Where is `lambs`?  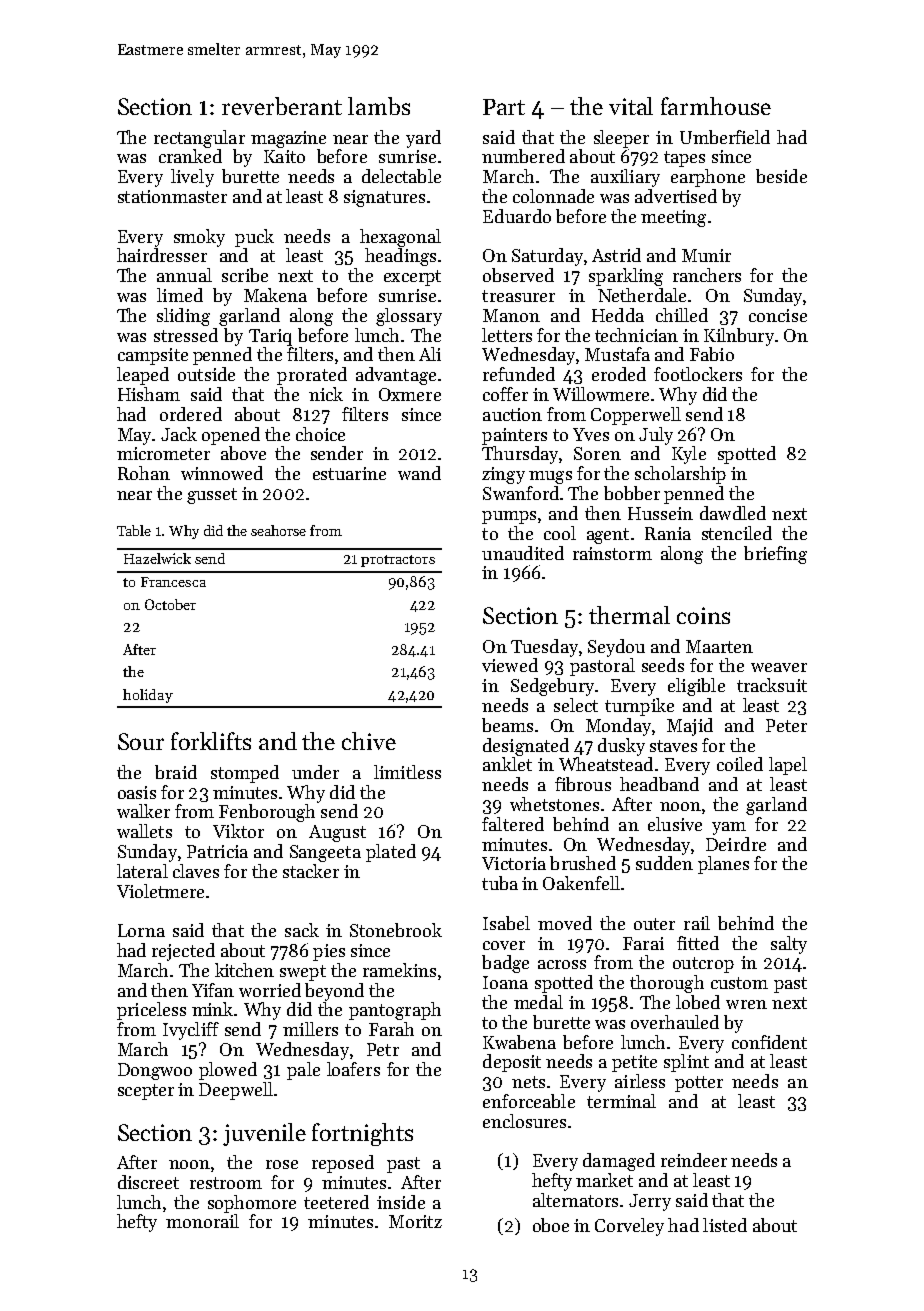
lambs is located at coordinates (379, 106).
